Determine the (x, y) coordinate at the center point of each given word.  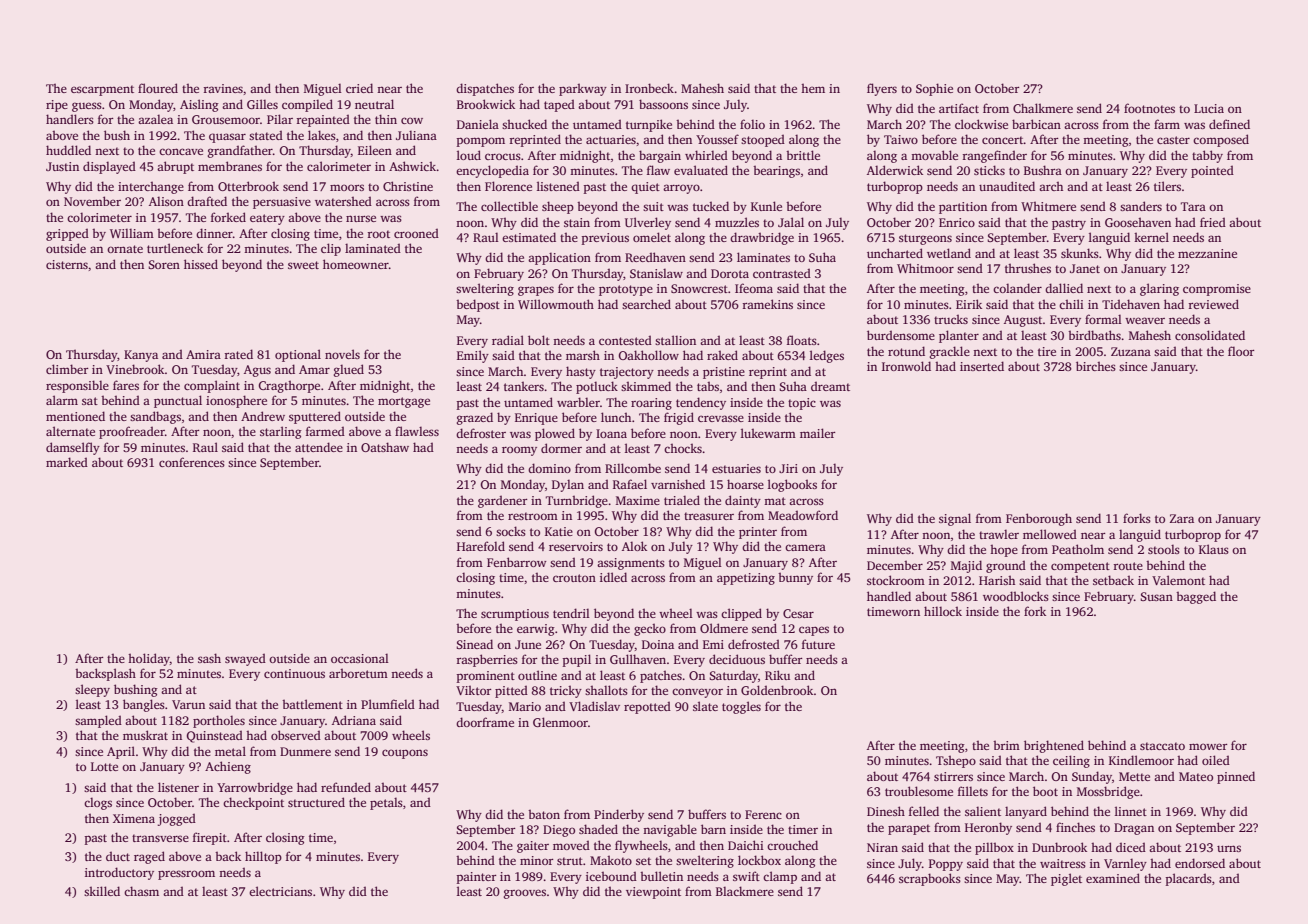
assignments (631, 564)
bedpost (478, 305)
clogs (98, 803)
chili (1071, 304)
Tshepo (956, 761)
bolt (539, 340)
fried (1213, 222)
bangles (144, 705)
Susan (1156, 596)
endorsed (1200, 863)
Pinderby (619, 815)
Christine (408, 186)
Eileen (375, 150)
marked (67, 462)
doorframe (485, 722)
